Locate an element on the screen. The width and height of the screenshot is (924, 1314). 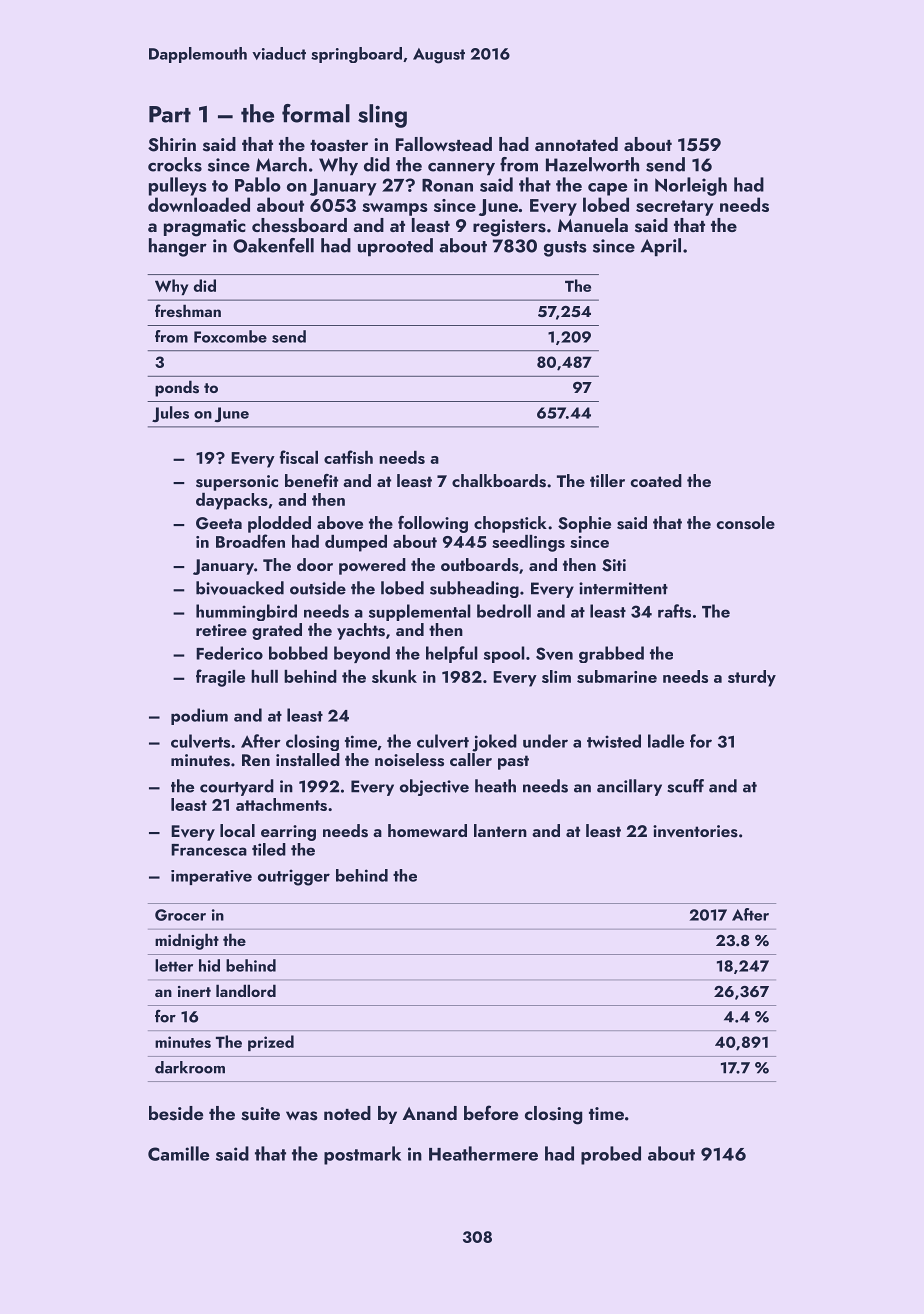
uprooted is located at coordinates (395, 247).
